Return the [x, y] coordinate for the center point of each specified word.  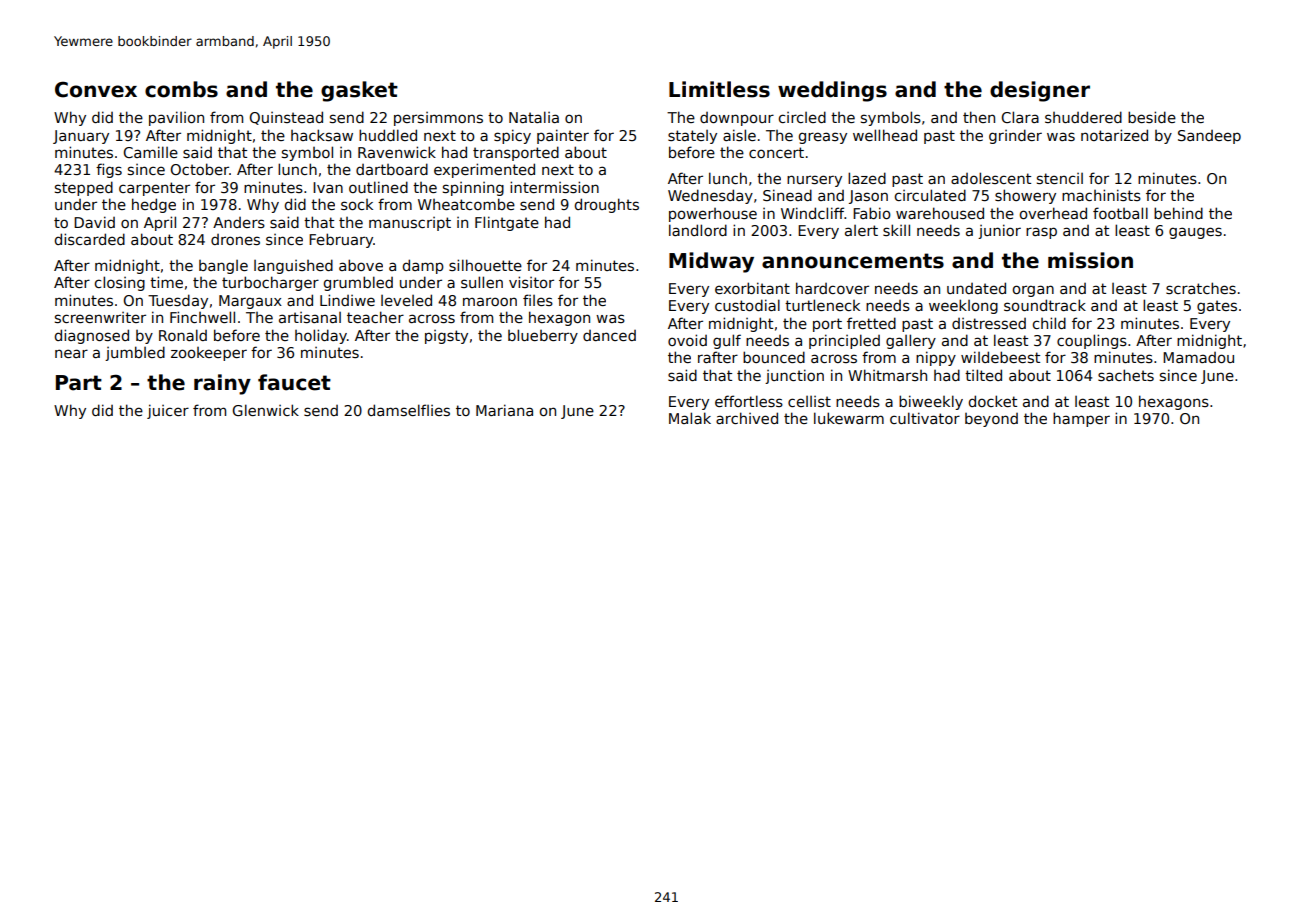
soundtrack [1045, 305]
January [81, 137]
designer [1040, 91]
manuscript [410, 224]
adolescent [991, 178]
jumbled [135, 353]
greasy [822, 138]
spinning [473, 189]
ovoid [687, 340]
